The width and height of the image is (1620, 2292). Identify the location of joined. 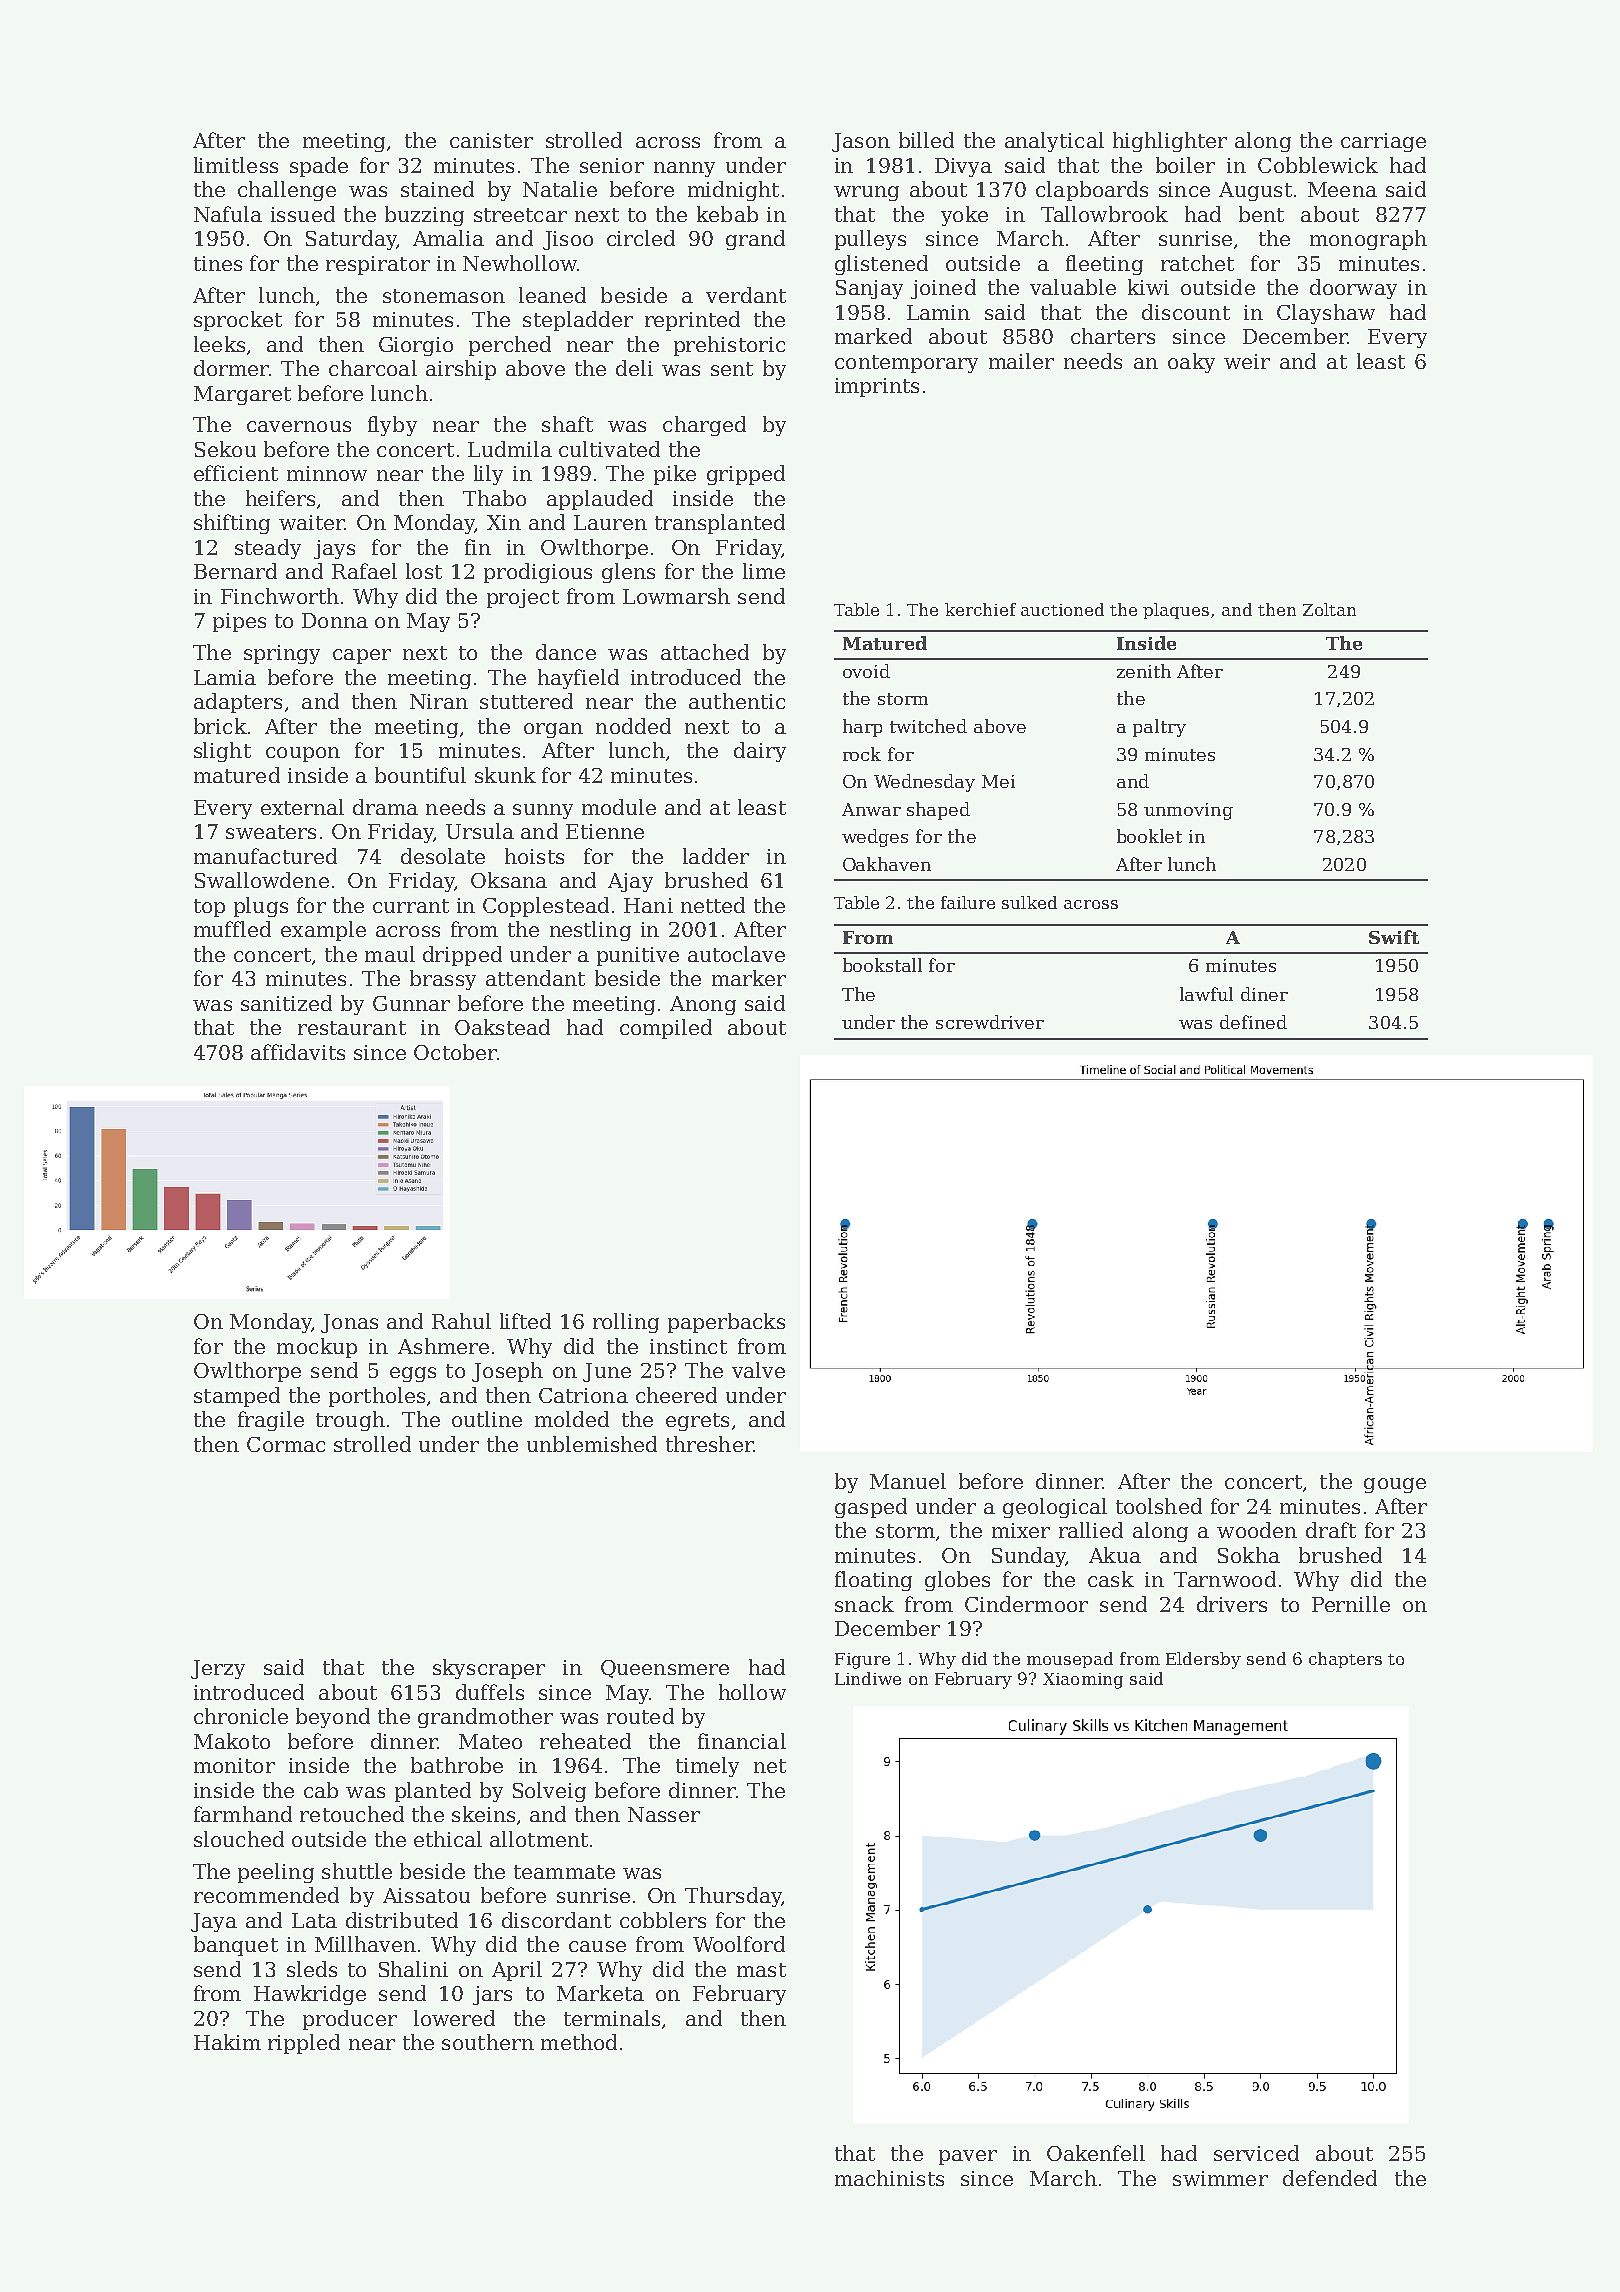
(943, 289).
